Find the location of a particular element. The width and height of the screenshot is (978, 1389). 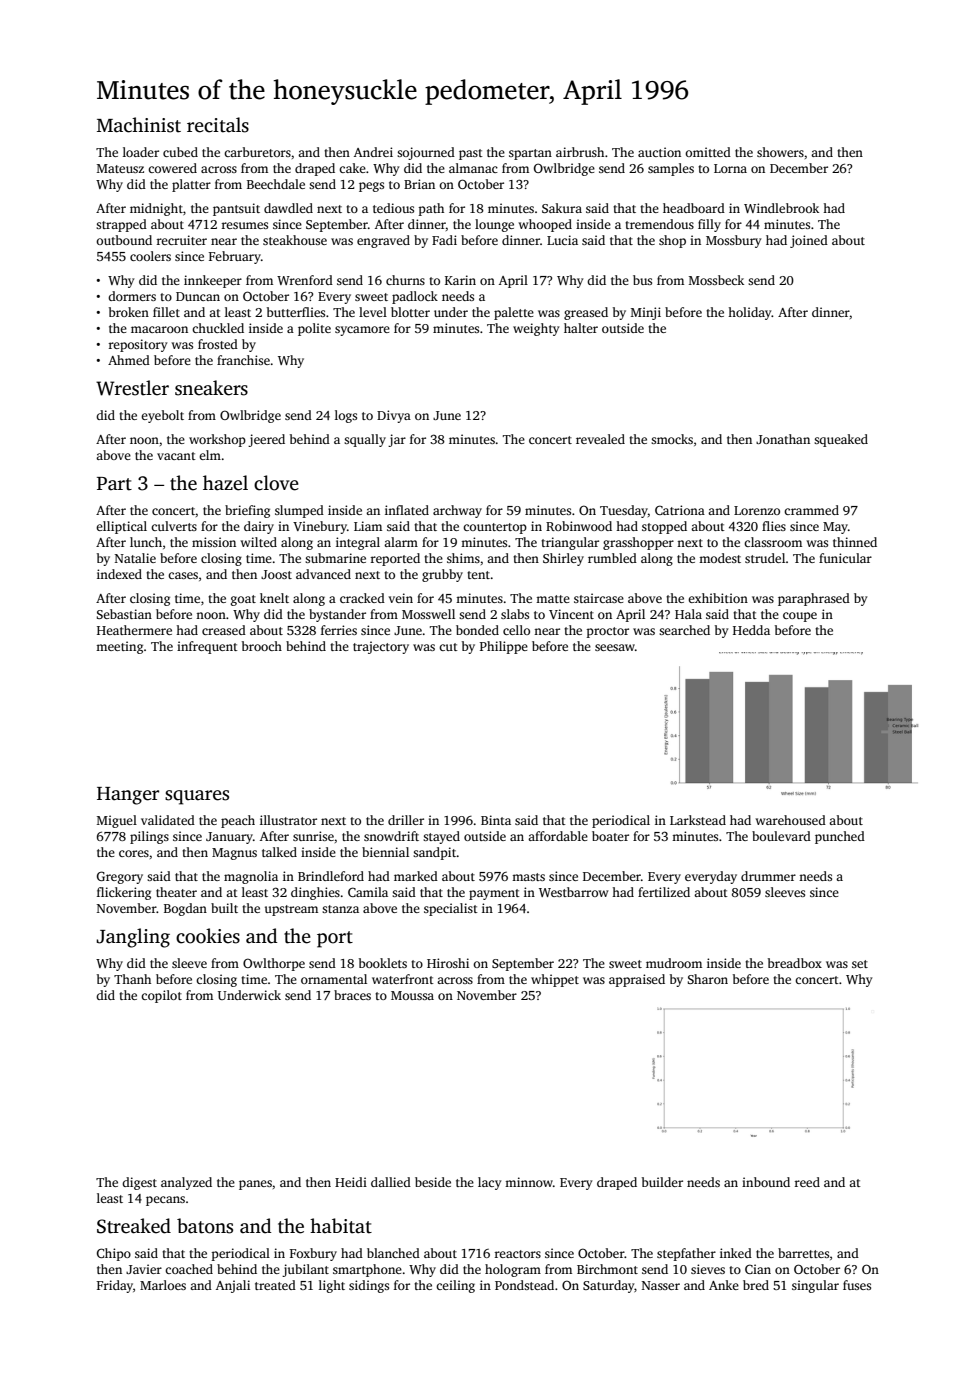

sidings is located at coordinates (369, 1286).
